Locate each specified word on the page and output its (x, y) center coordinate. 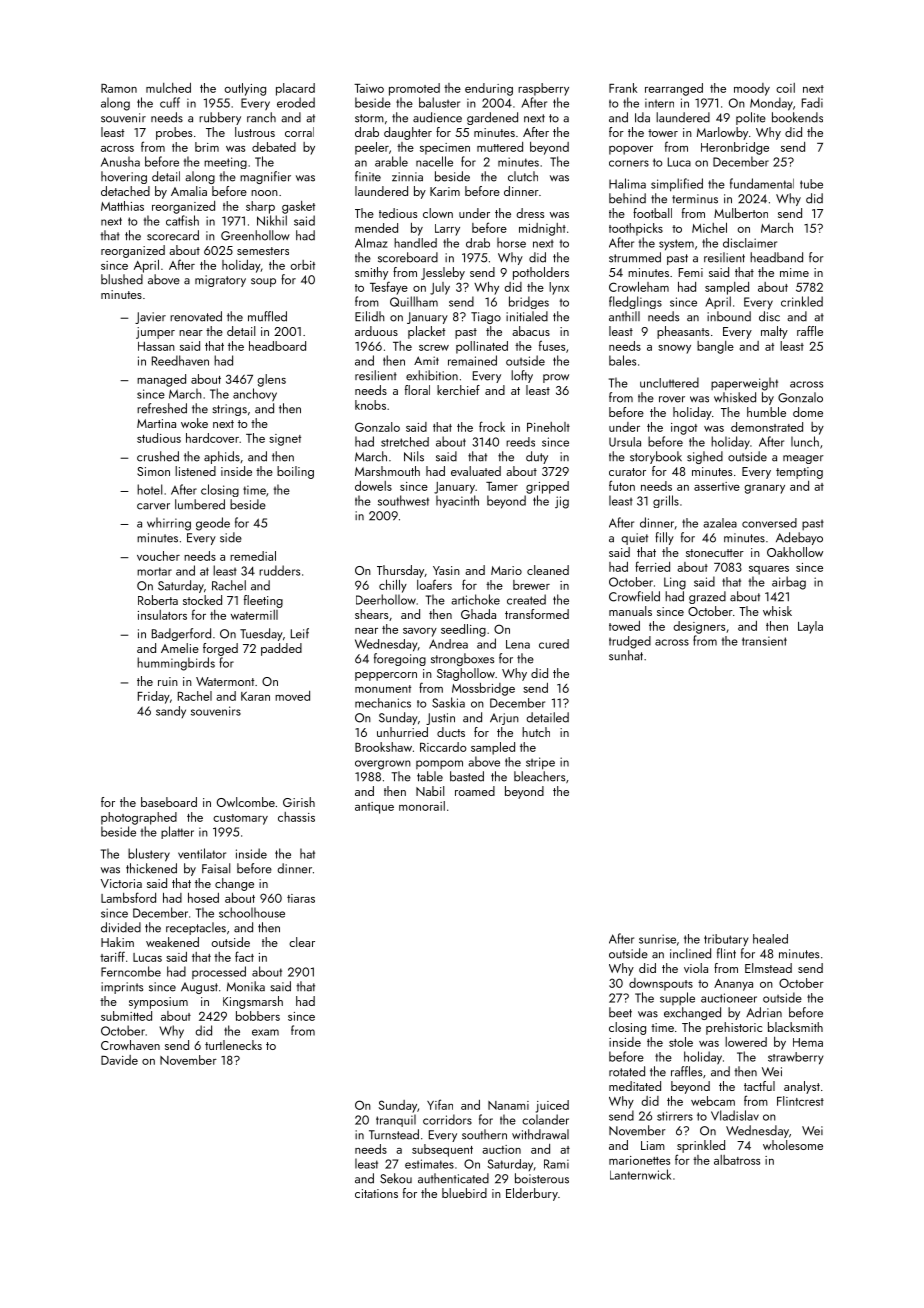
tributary (726, 940)
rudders (279, 570)
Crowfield (634, 596)
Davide (119, 1060)
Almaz (371, 243)
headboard (277, 346)
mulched (168, 88)
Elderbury (532, 1194)
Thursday (400, 571)
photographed (139, 818)
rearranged (674, 89)
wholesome (793, 1145)
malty (774, 332)
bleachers (539, 776)
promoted (414, 89)
